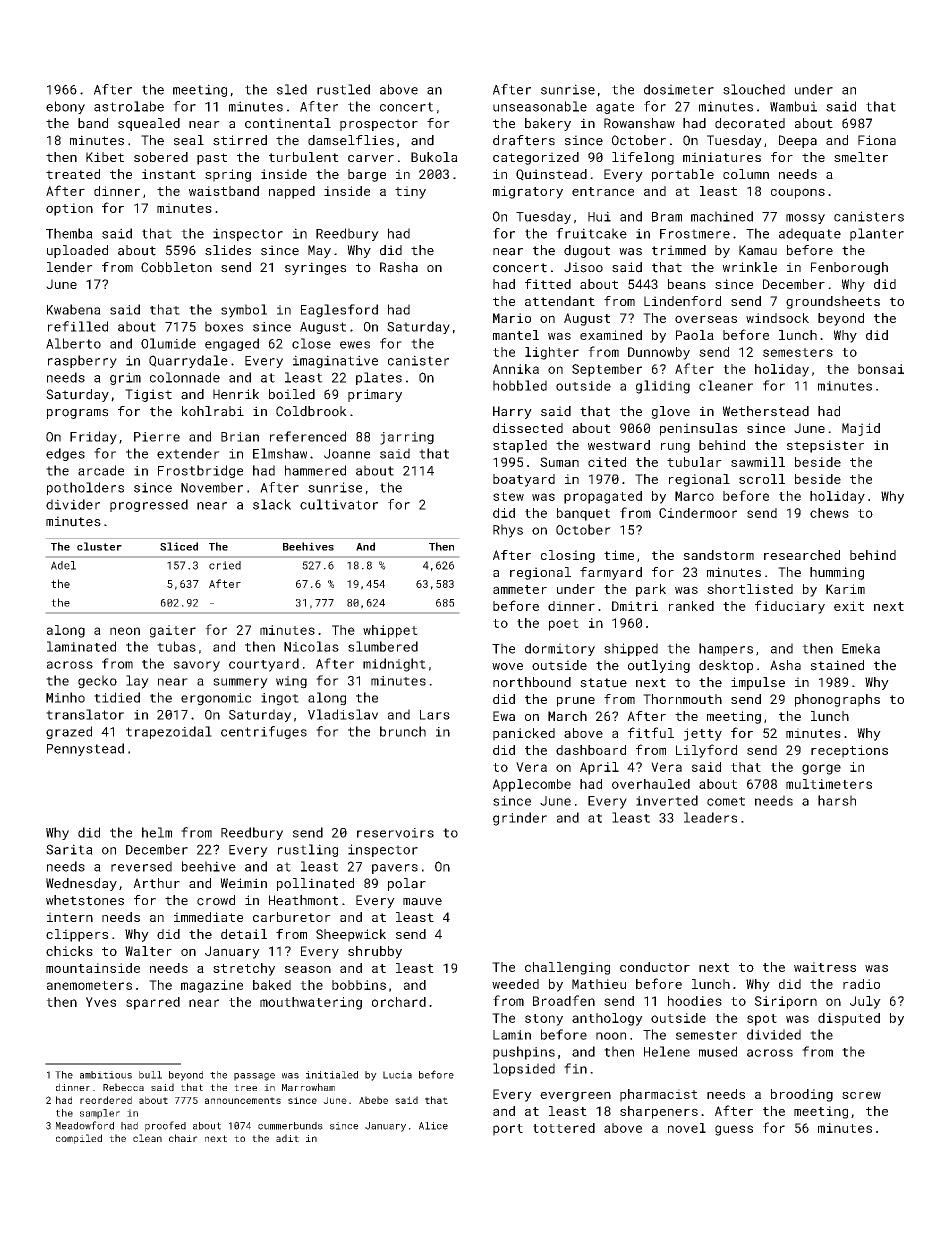 This image has height=1233, width=952. What do you see at coordinates (877, 140) in the image?
I see `Fiona` at bounding box center [877, 140].
